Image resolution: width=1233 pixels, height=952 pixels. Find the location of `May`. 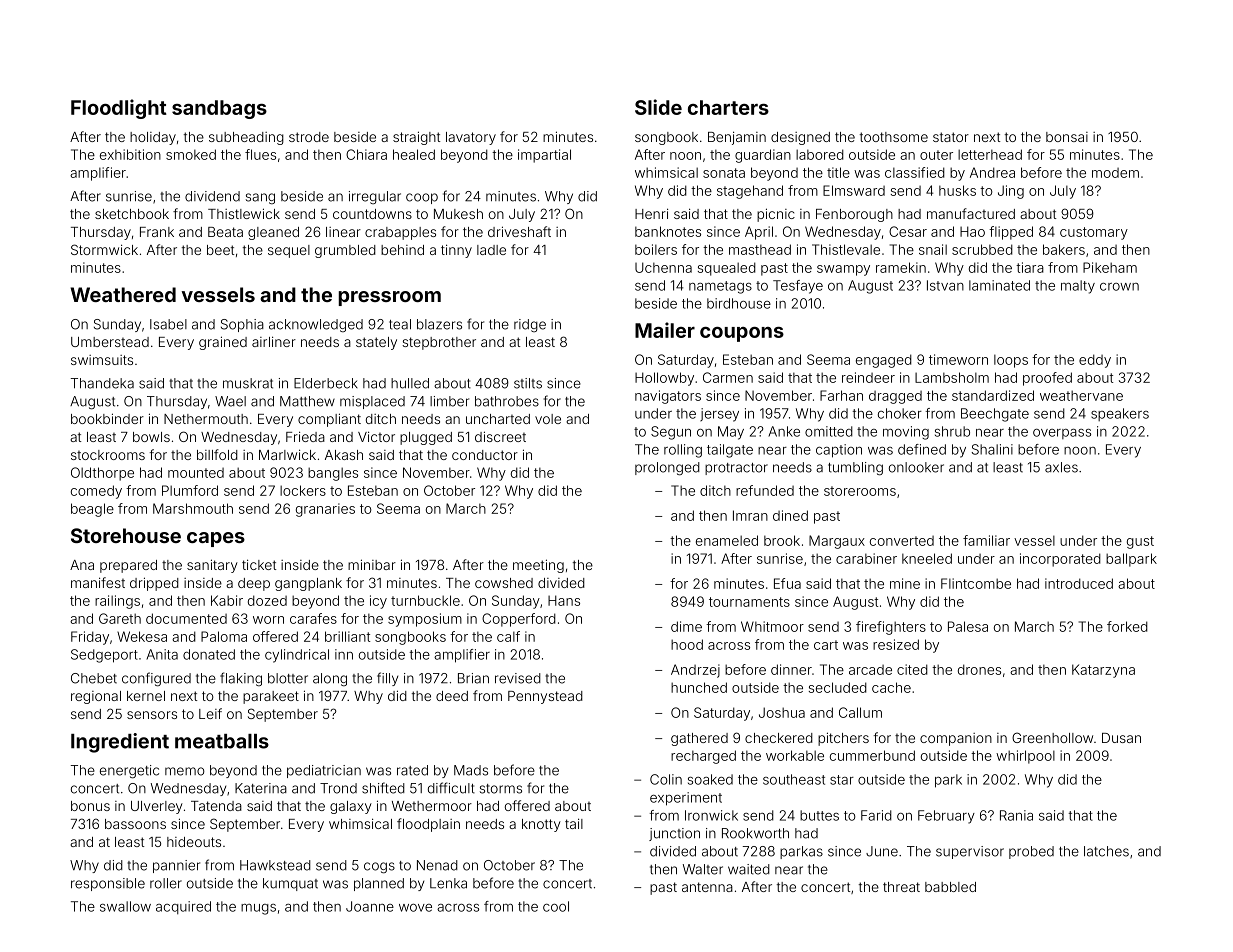

May is located at coordinates (731, 433).
